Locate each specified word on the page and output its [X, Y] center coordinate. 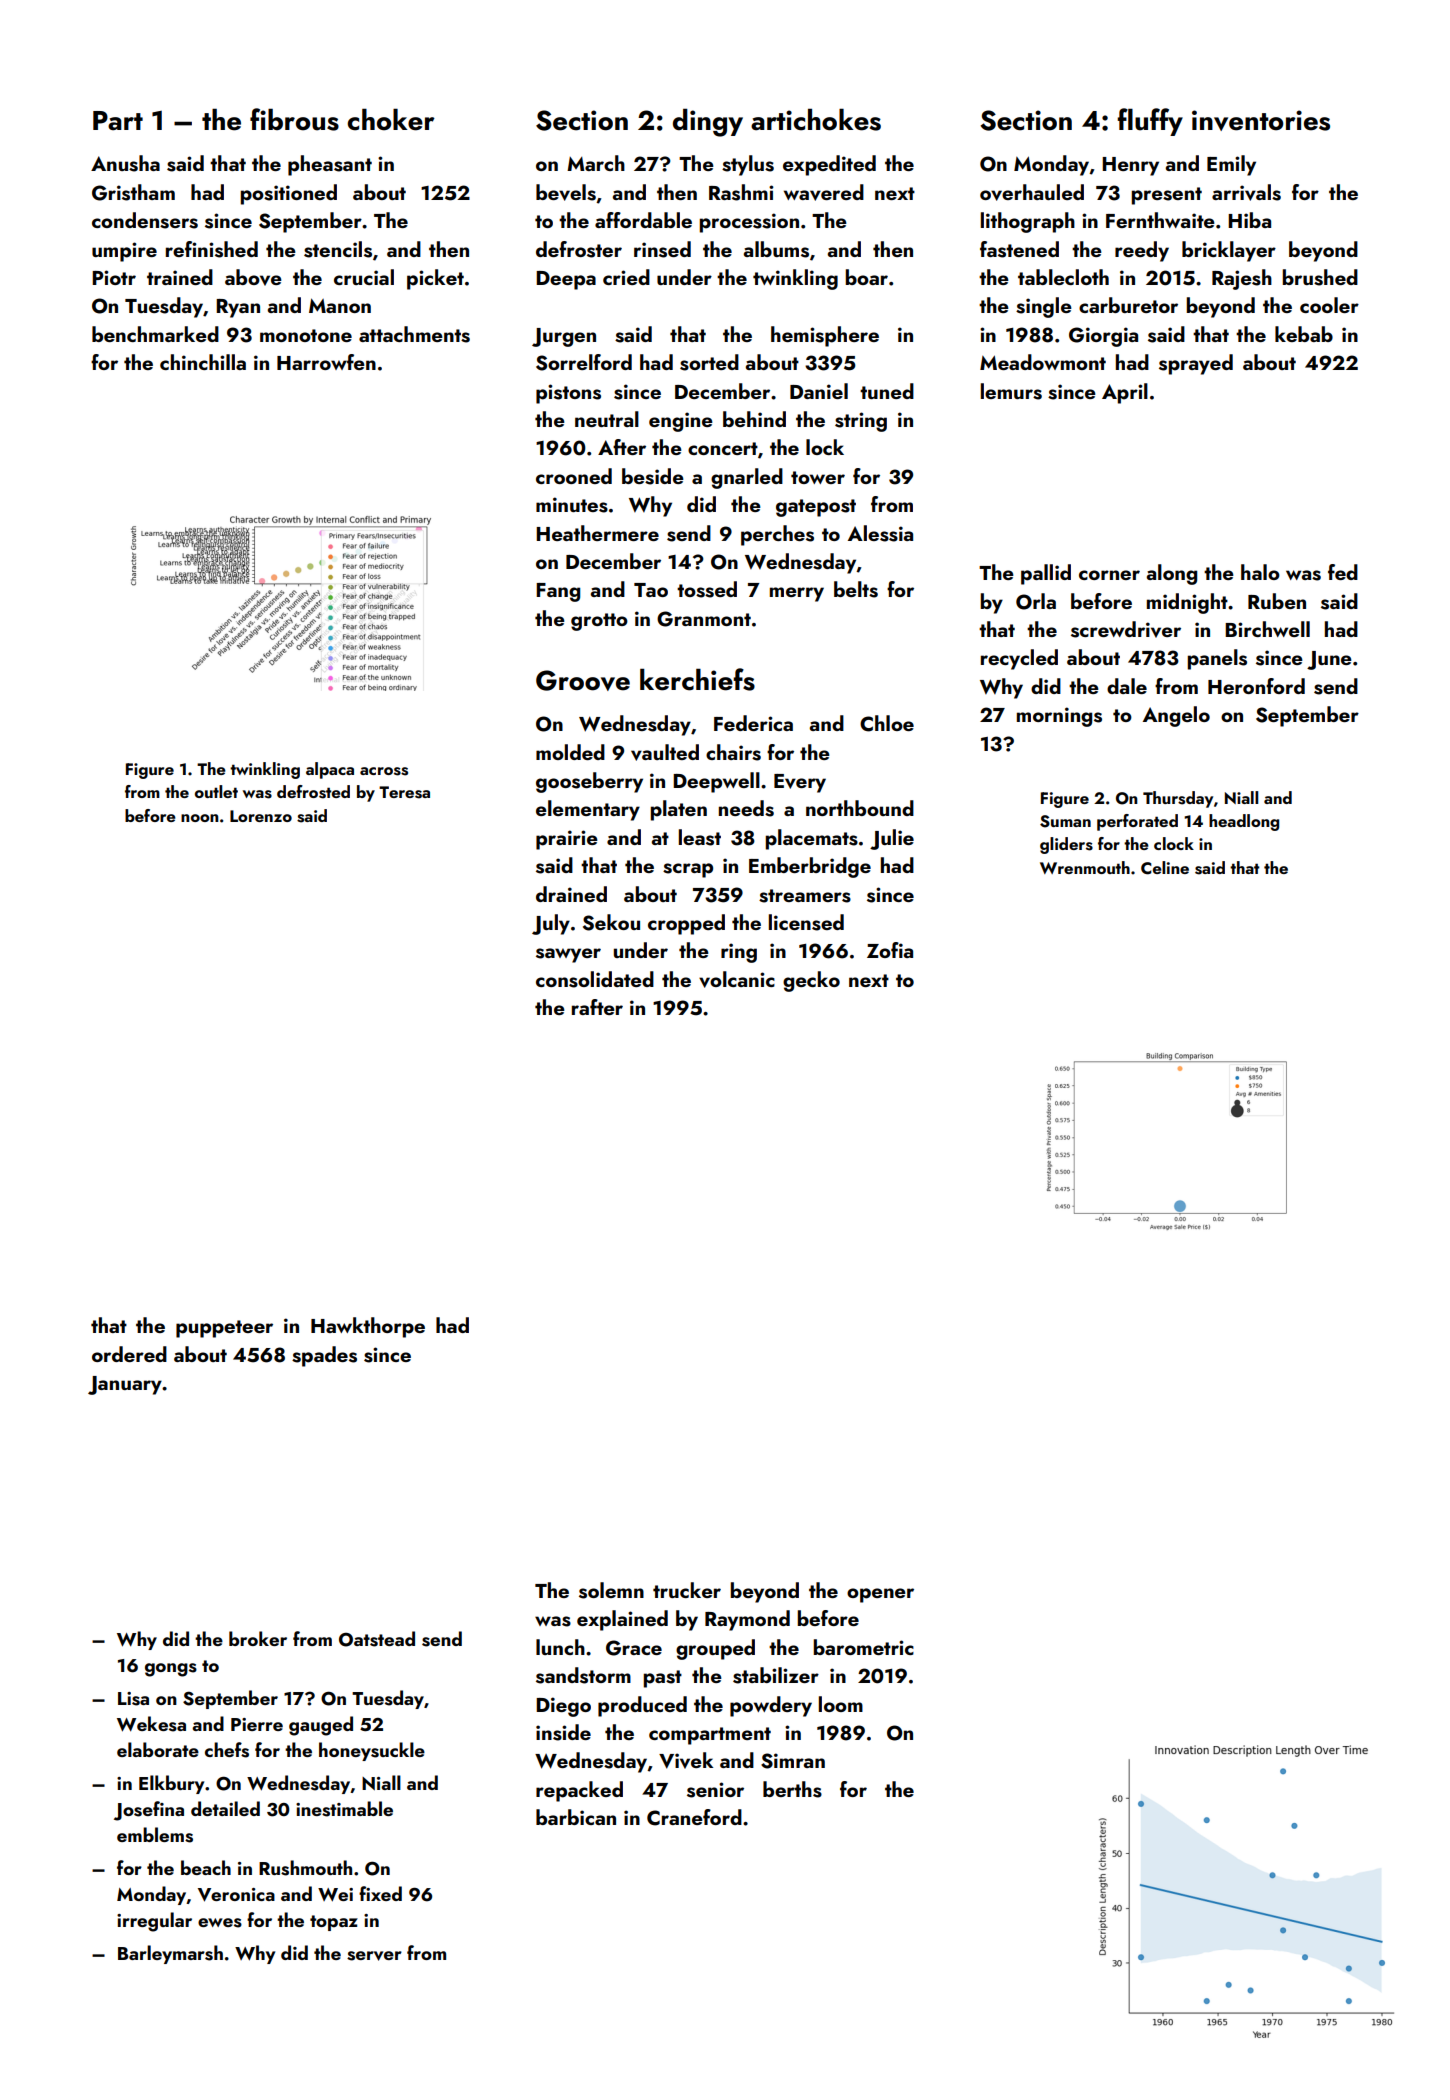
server [374, 1956]
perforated [1137, 822]
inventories [1261, 120]
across [384, 771]
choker [391, 120]
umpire [124, 252]
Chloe [887, 723]
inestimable [344, 1809]
